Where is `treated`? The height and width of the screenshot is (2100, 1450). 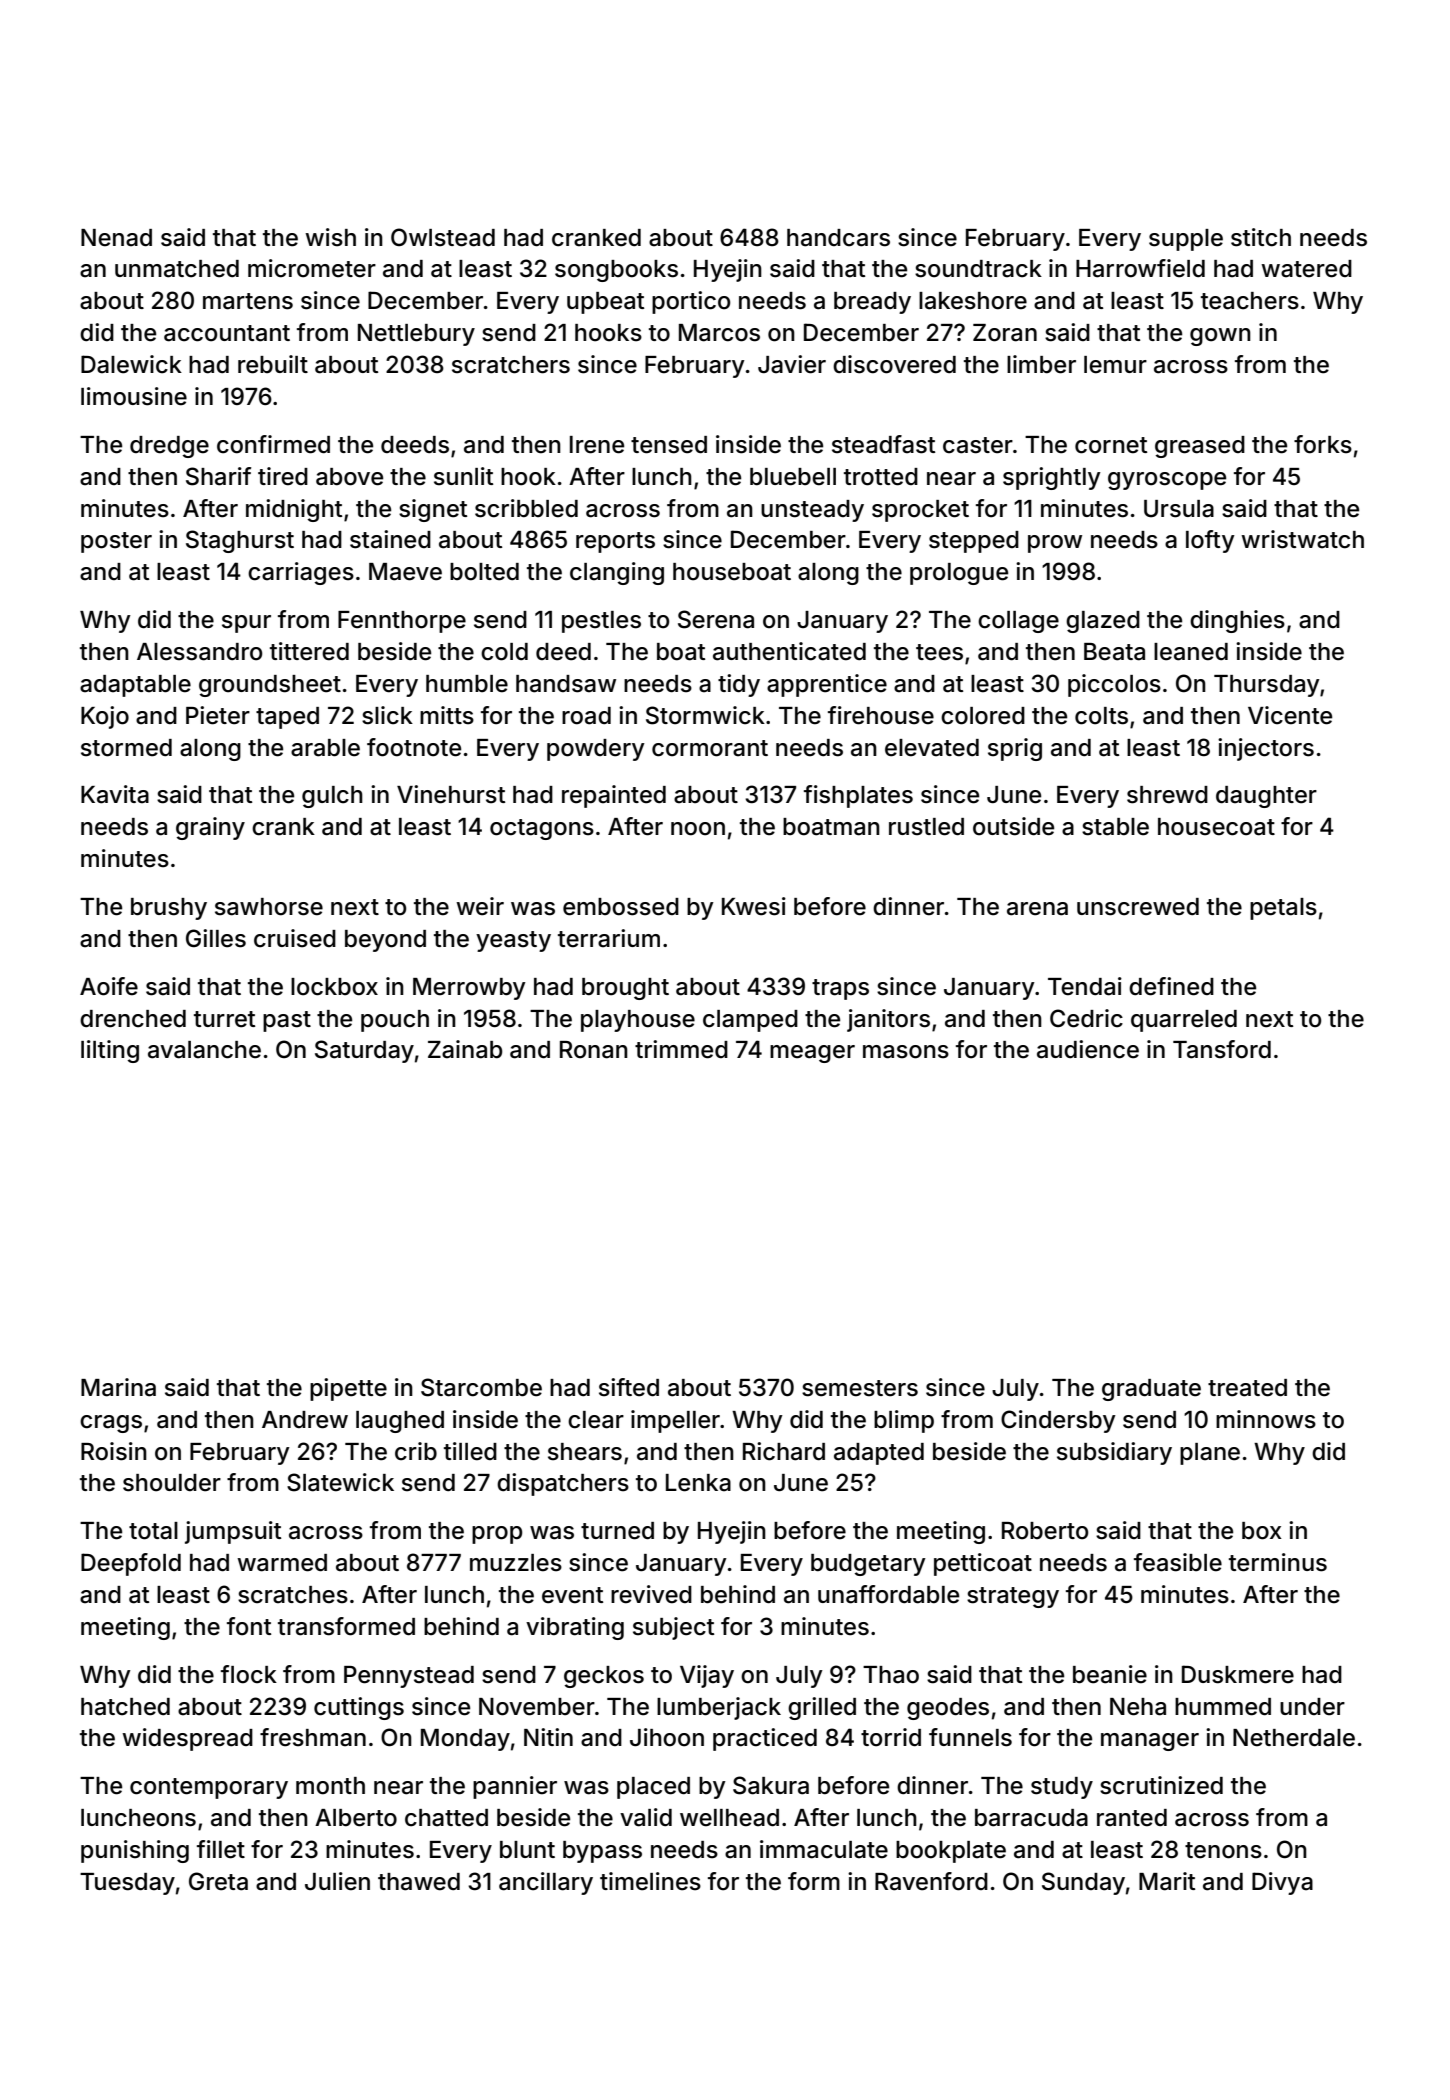
treated is located at coordinates (1247, 1388).
